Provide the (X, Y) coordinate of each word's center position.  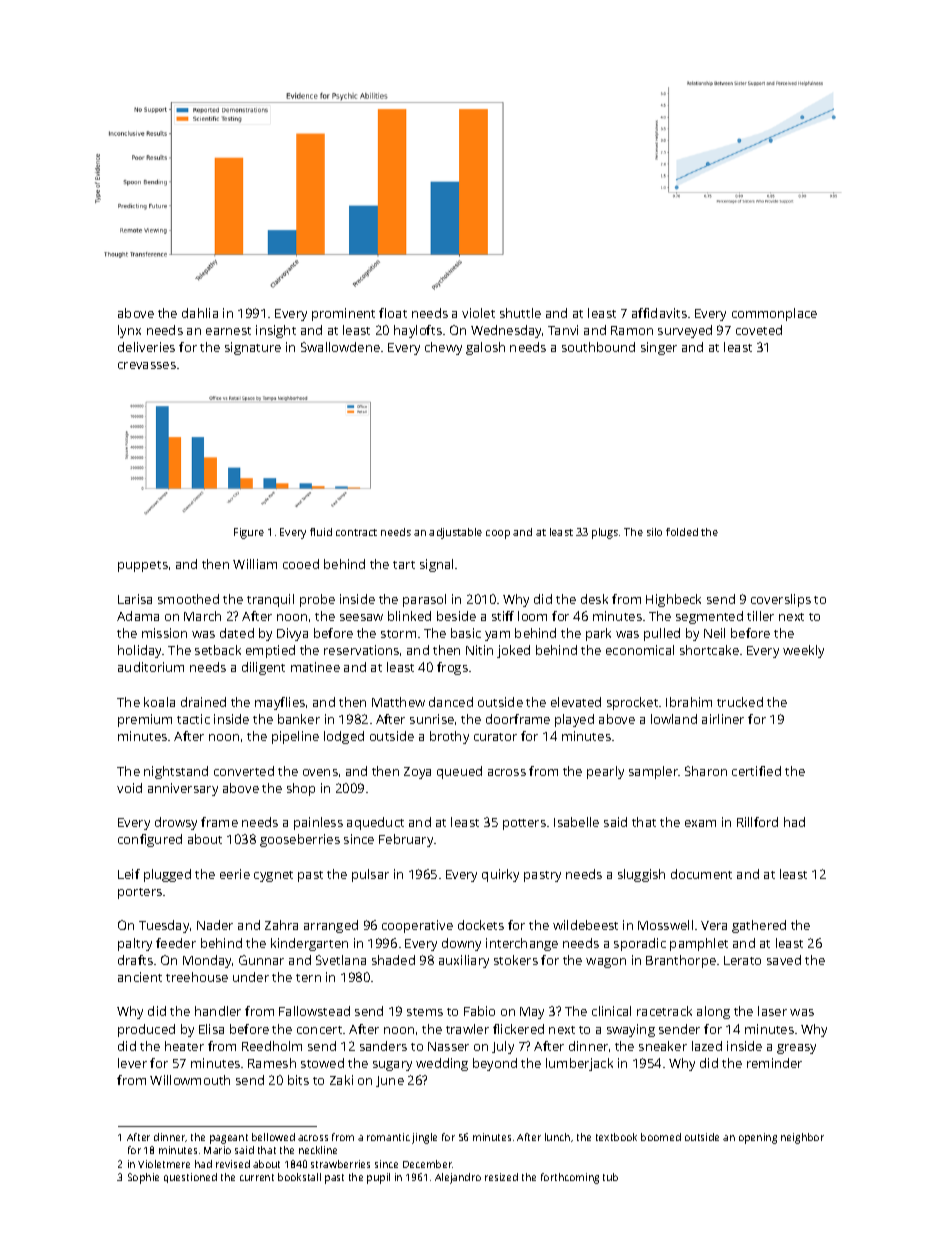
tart (404, 565)
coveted (759, 330)
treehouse (197, 977)
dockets (481, 925)
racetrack (664, 1011)
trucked (740, 702)
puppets (143, 566)
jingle (424, 1138)
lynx (129, 331)
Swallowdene (340, 347)
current (257, 1177)
